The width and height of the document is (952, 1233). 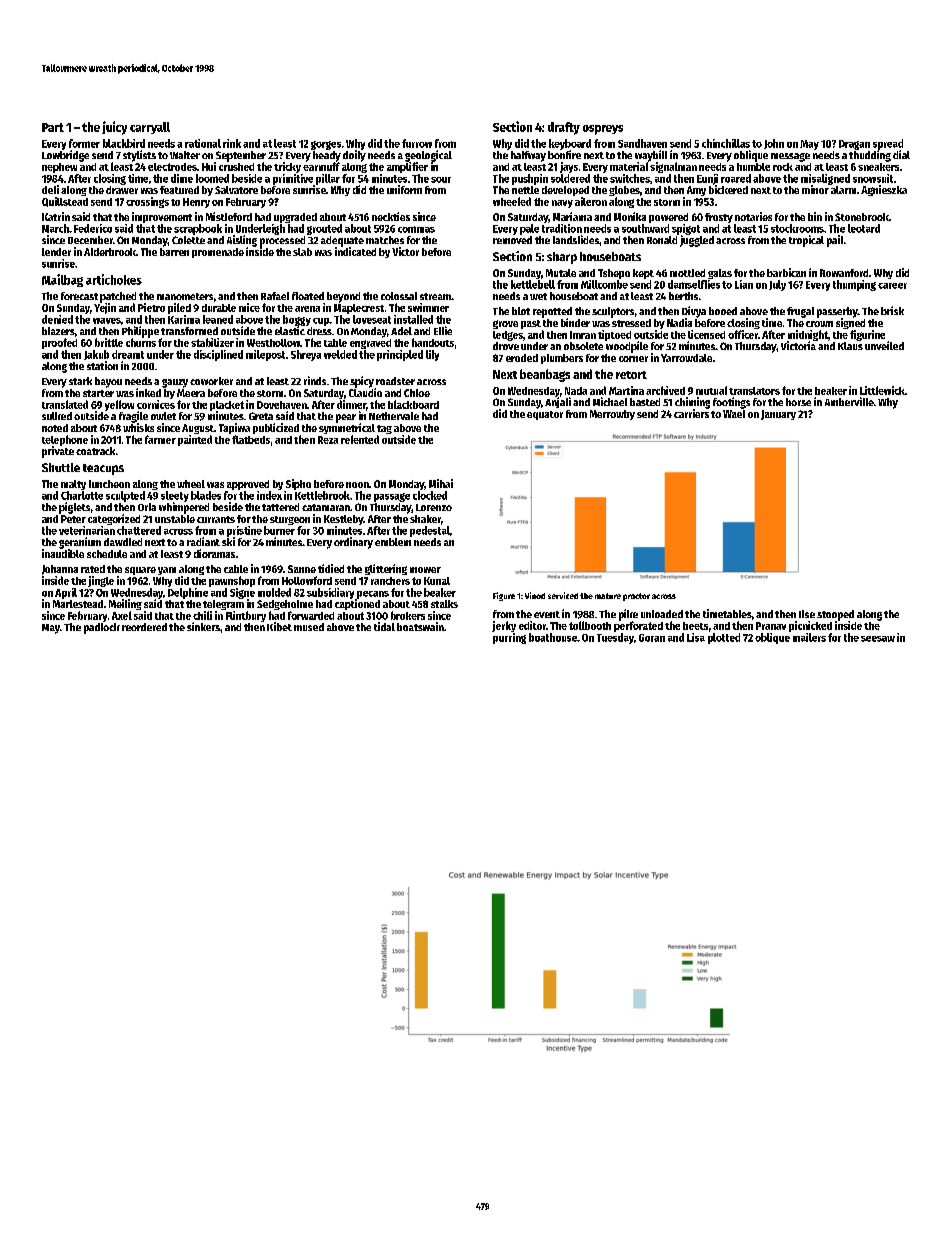 What do you see at coordinates (53, 127) in the document?
I see `Part` at bounding box center [53, 127].
